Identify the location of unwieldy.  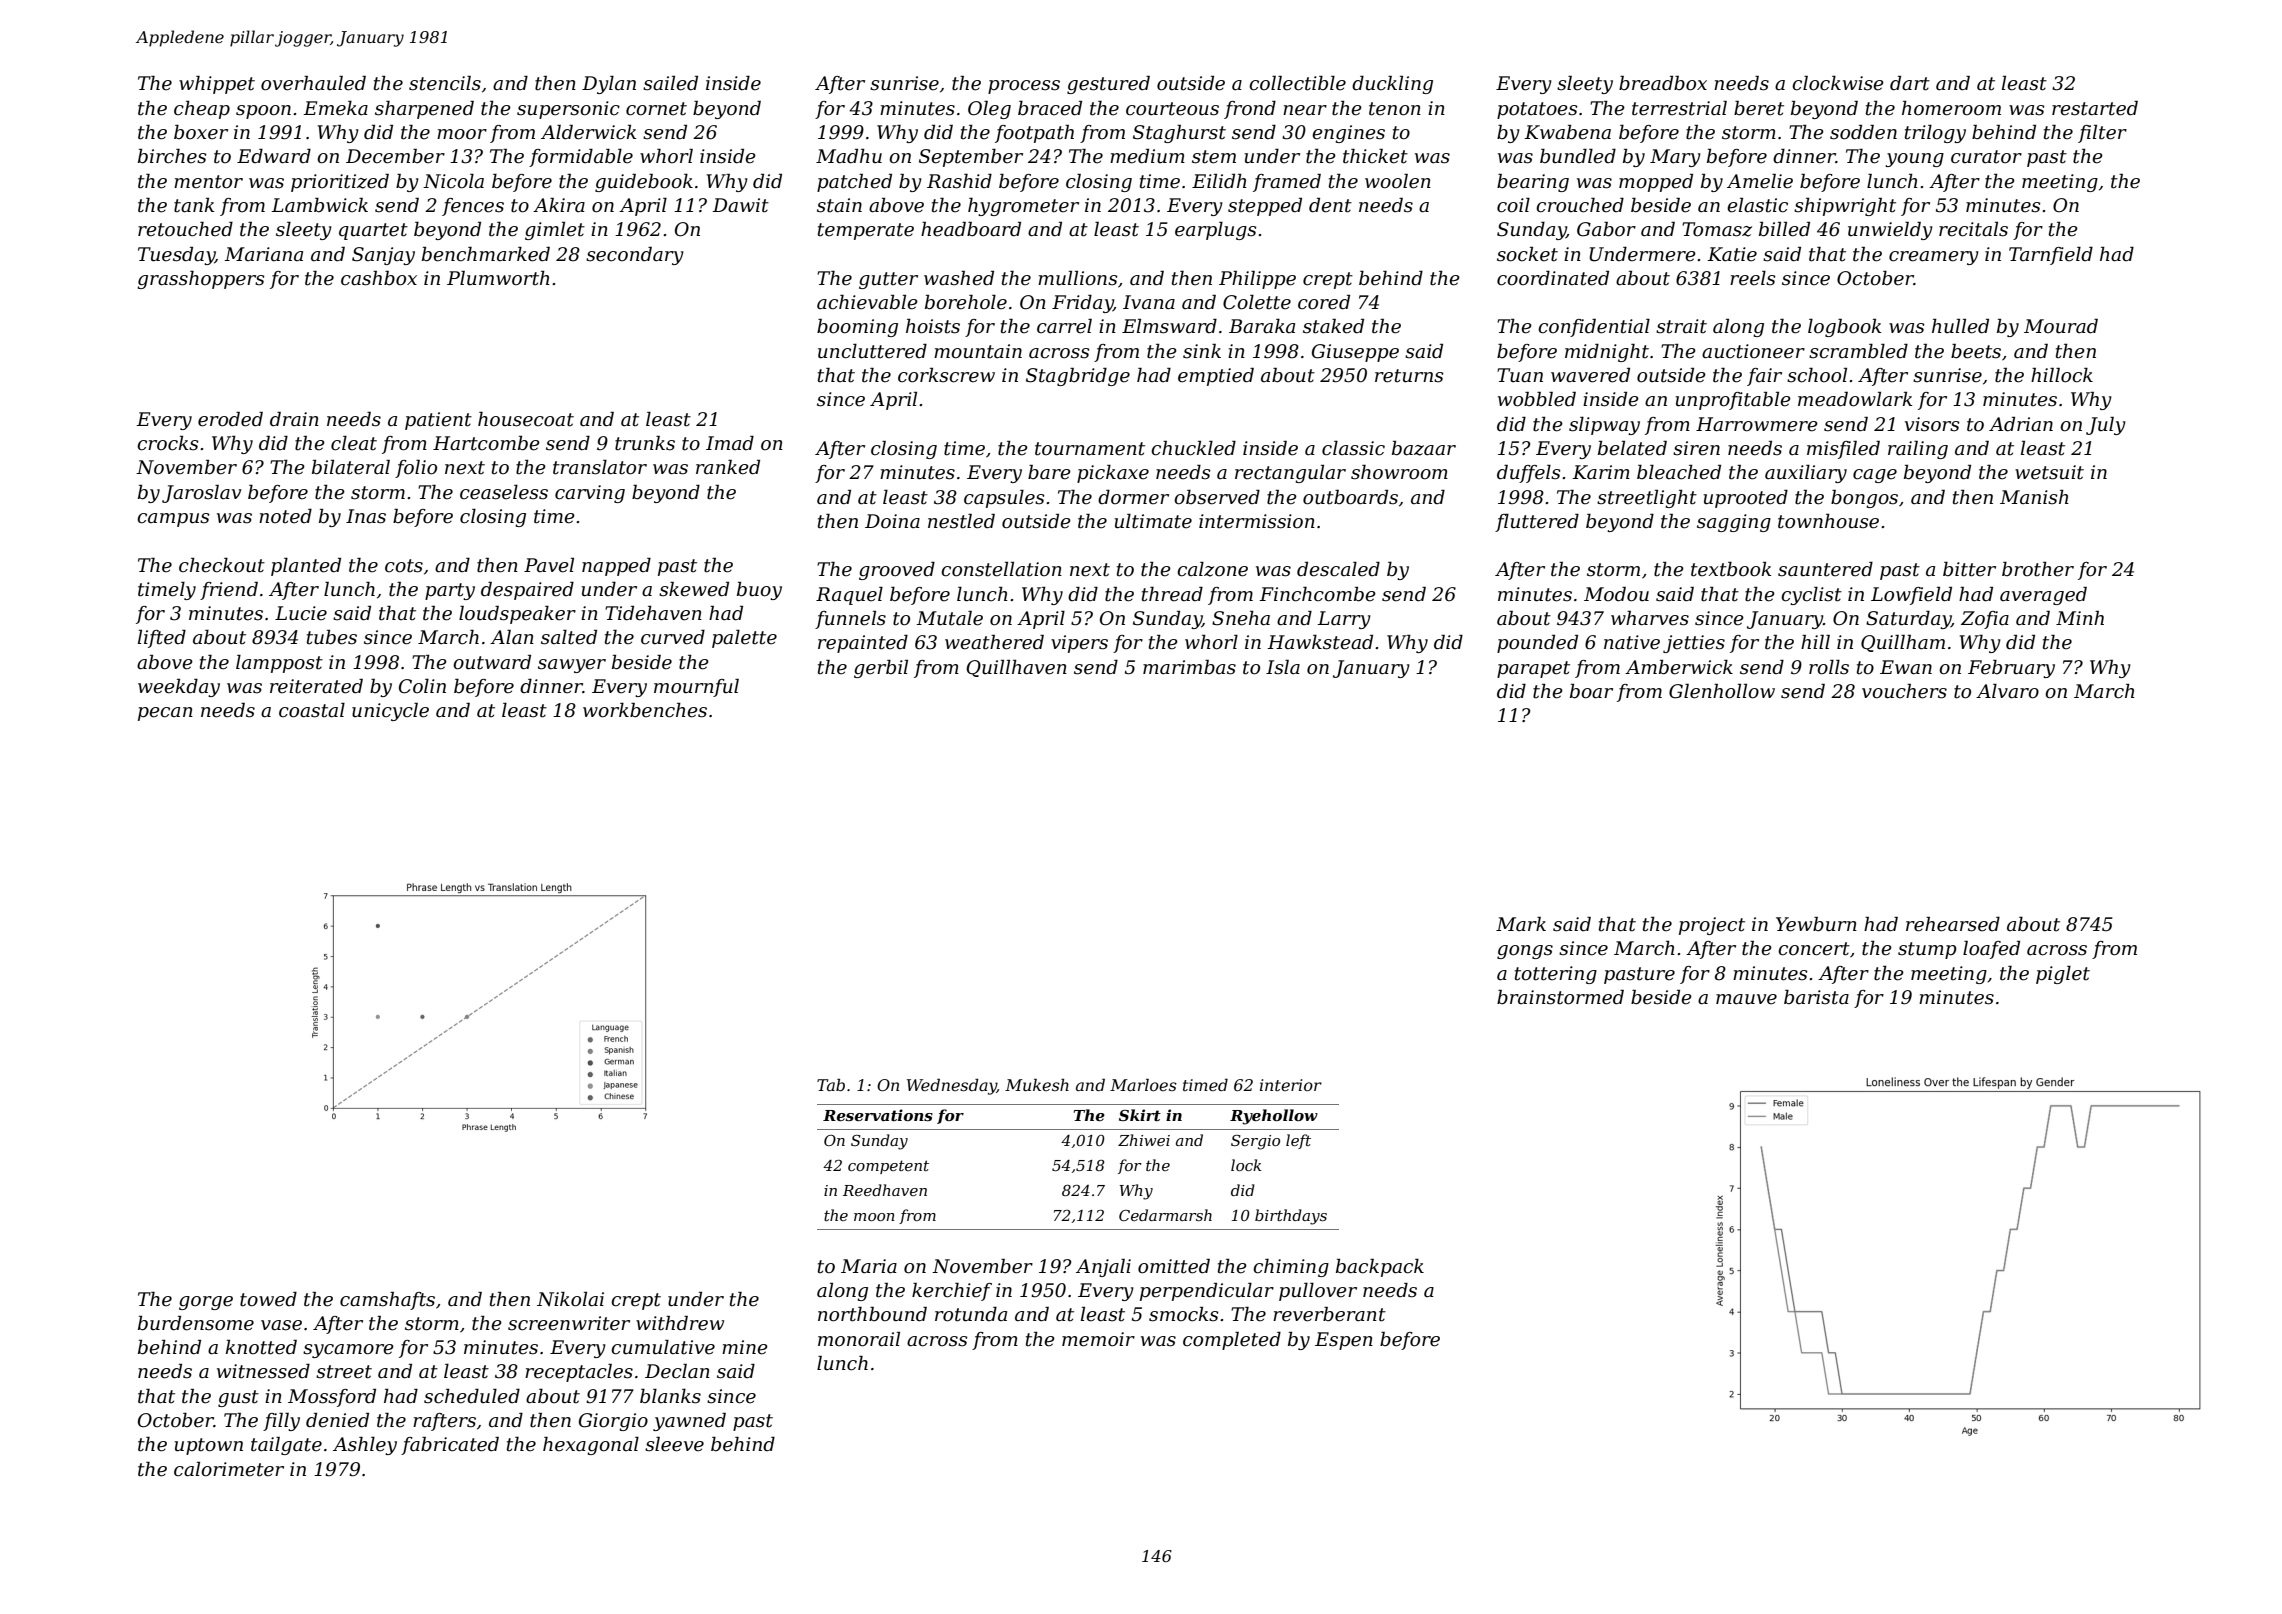
(1890, 231).
